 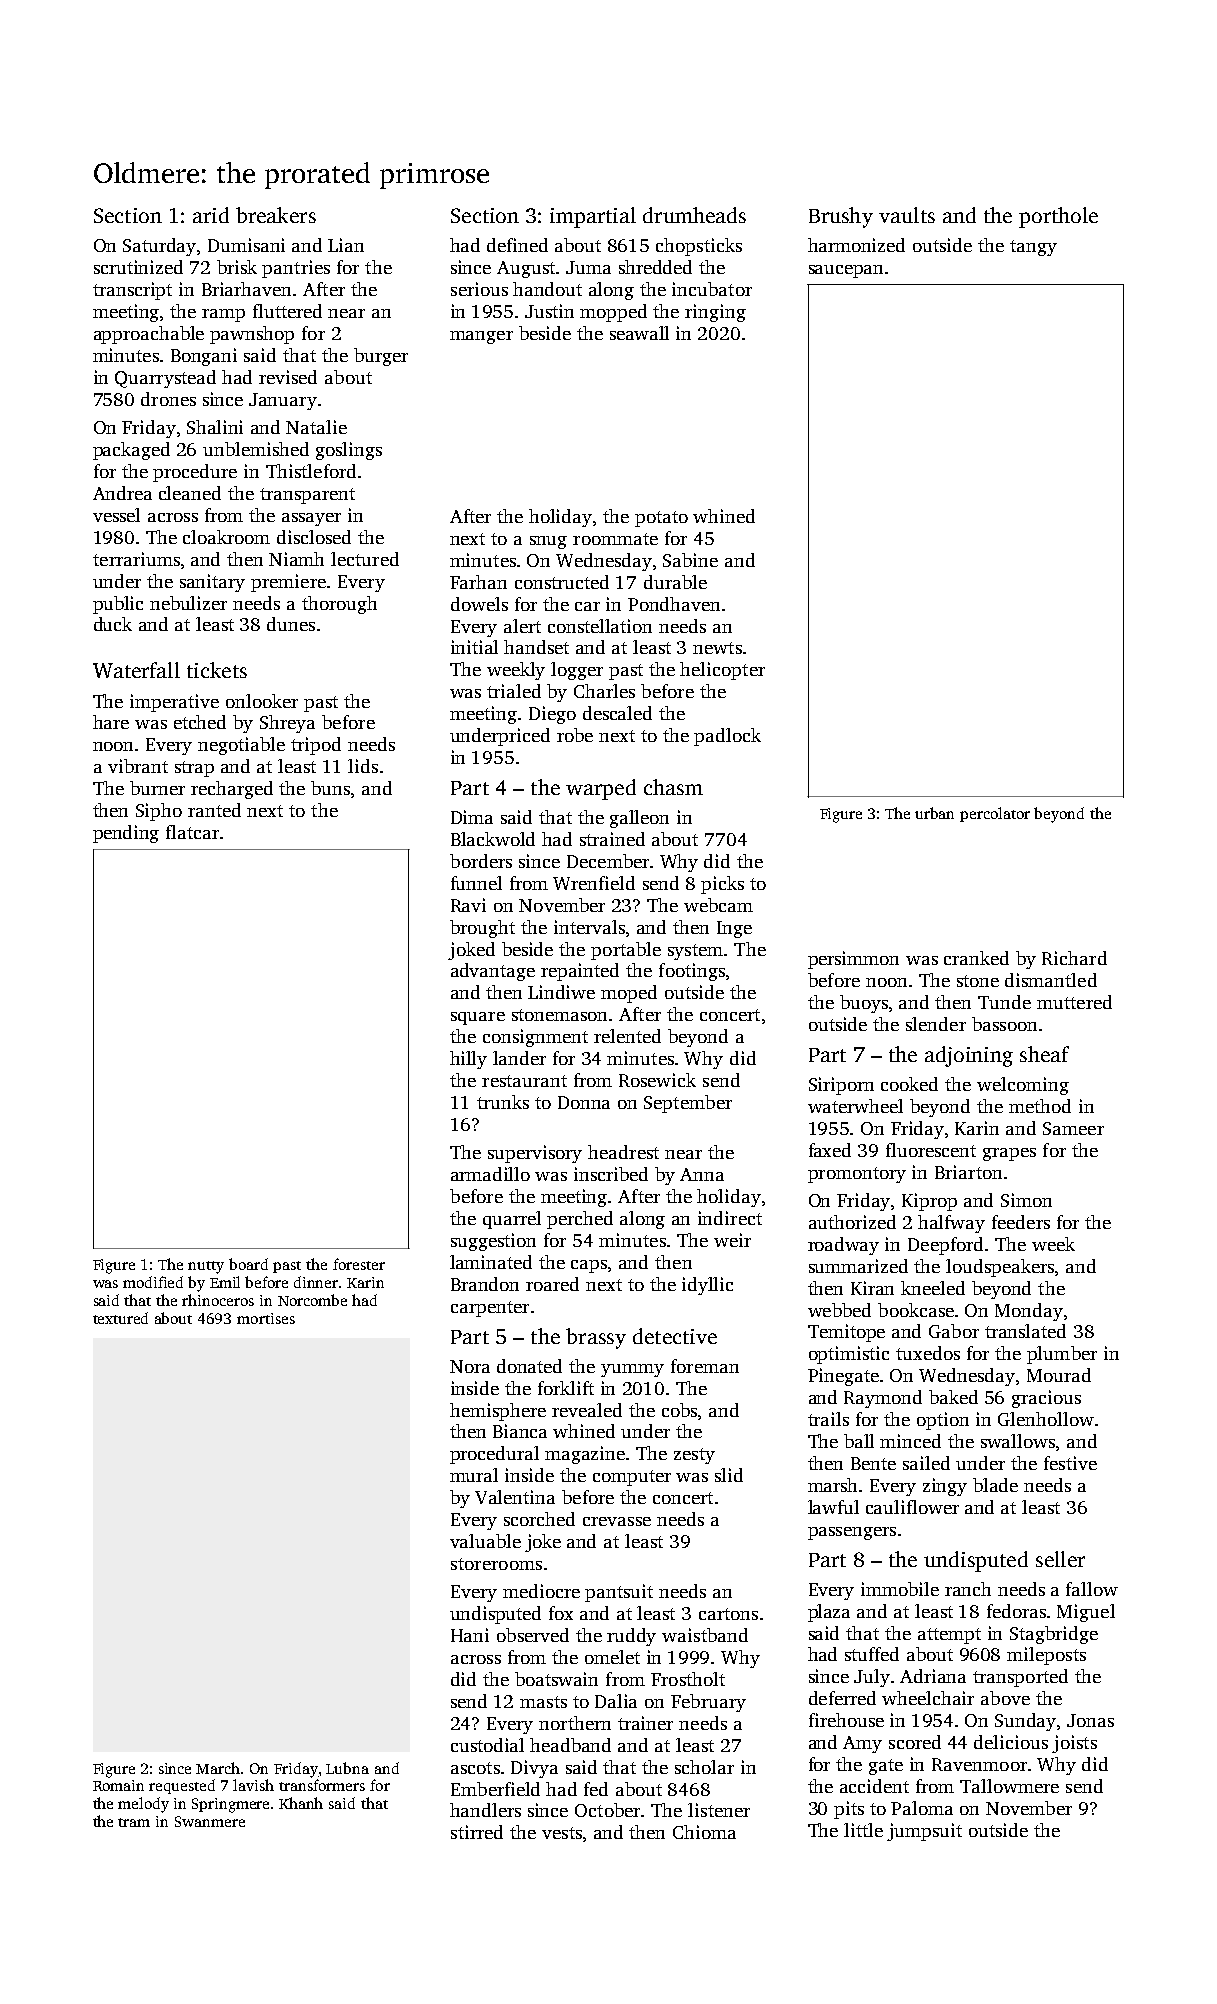 What do you see at coordinates (248, 1264) in the image?
I see `board` at bounding box center [248, 1264].
